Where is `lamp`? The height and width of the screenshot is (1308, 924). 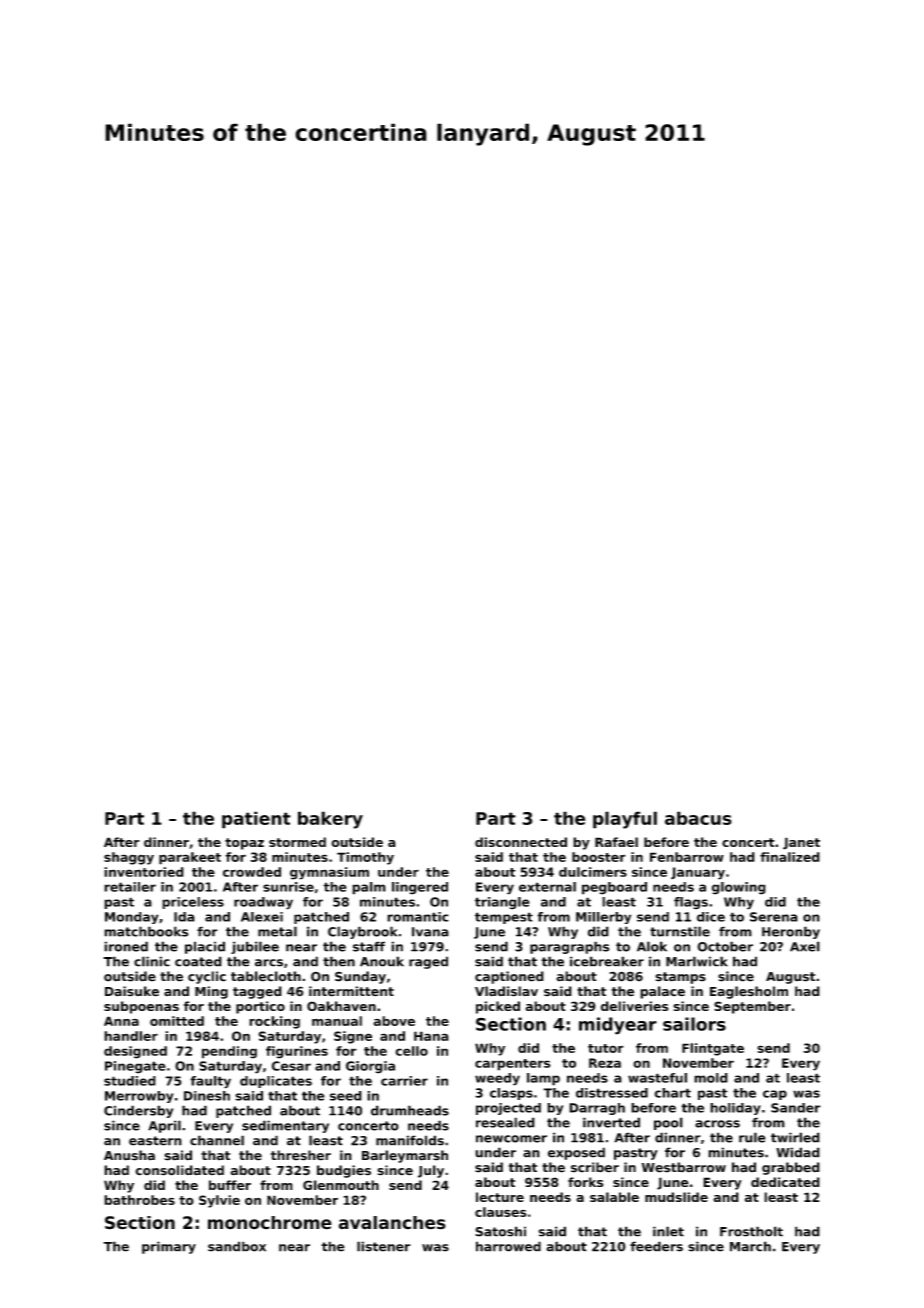 lamp is located at coordinates (543, 1079).
